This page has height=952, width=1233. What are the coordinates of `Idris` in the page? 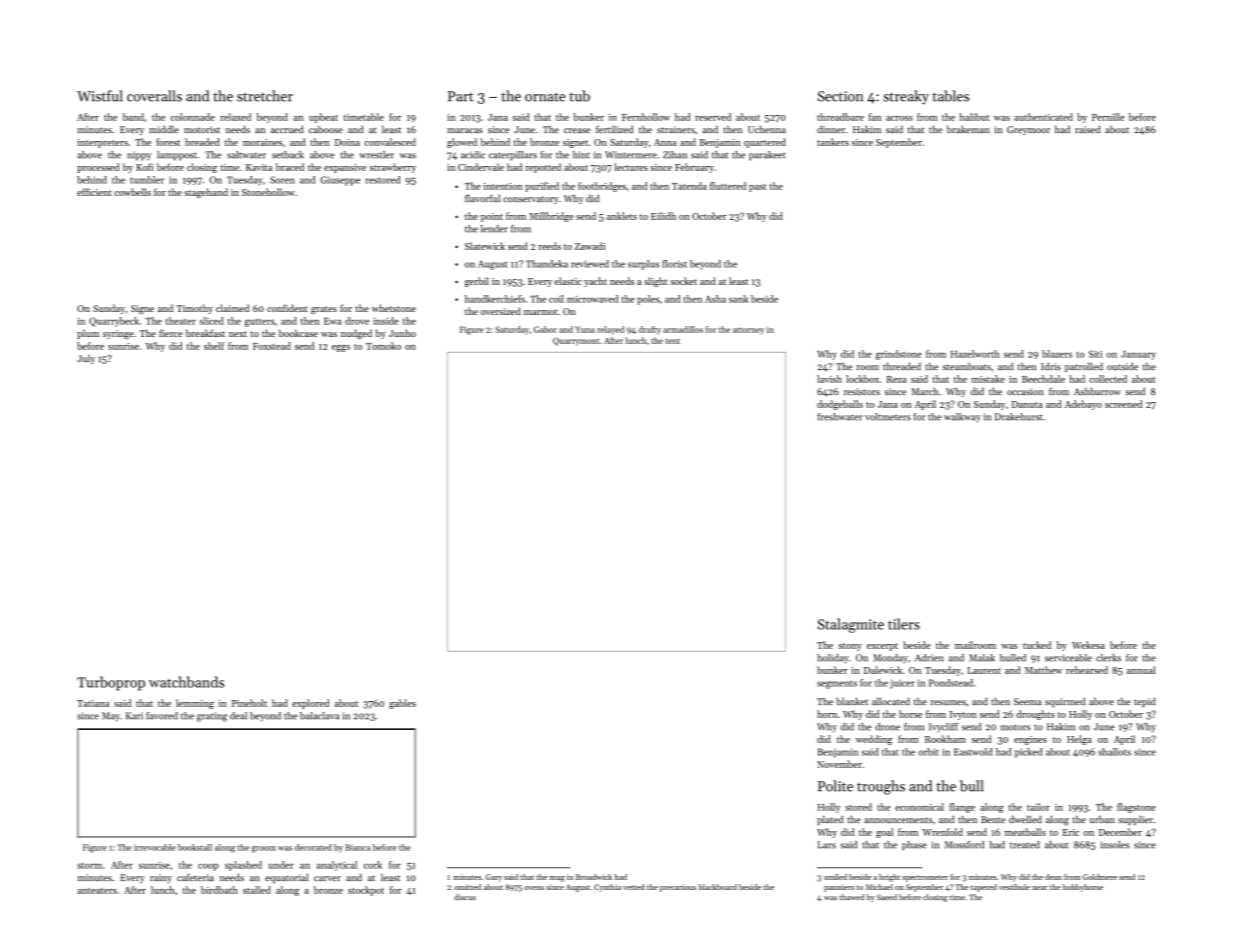 It's located at (1051, 366).
